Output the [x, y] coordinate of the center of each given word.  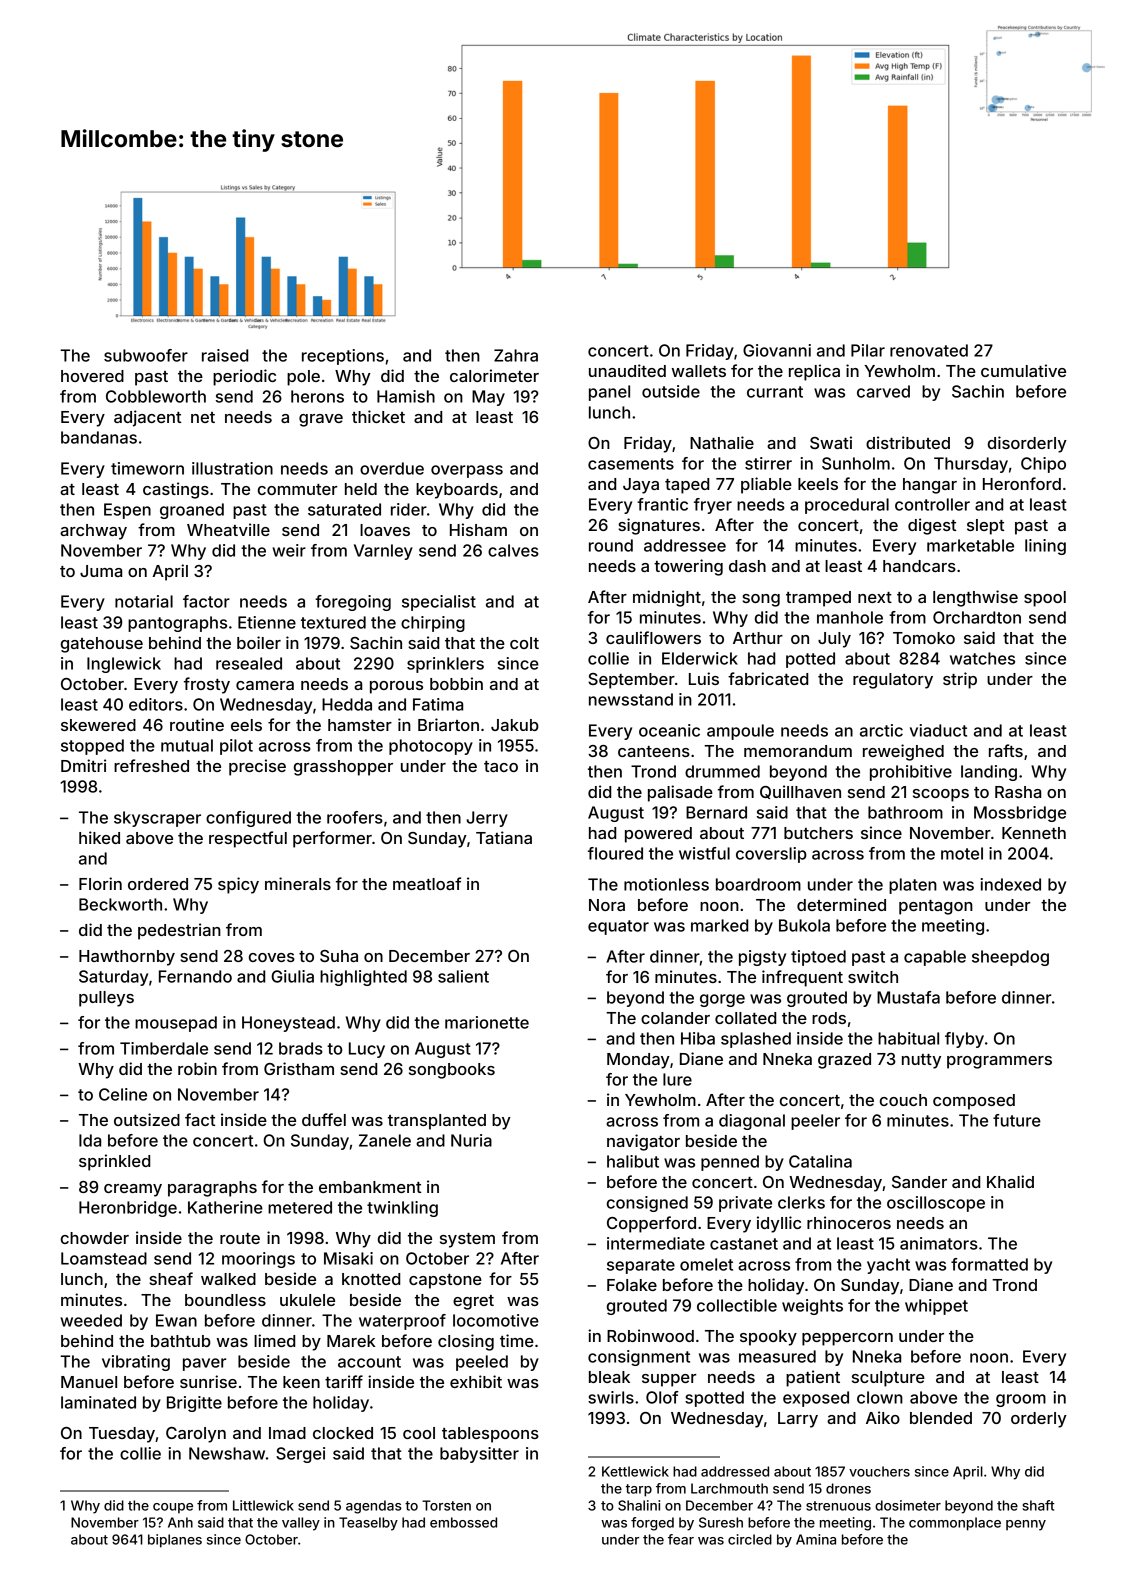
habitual [908, 1038]
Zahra [516, 355]
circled [750, 1539]
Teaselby [368, 1524]
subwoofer [146, 355]
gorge [722, 1000]
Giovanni [777, 350]
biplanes [175, 1541]
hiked [99, 837]
